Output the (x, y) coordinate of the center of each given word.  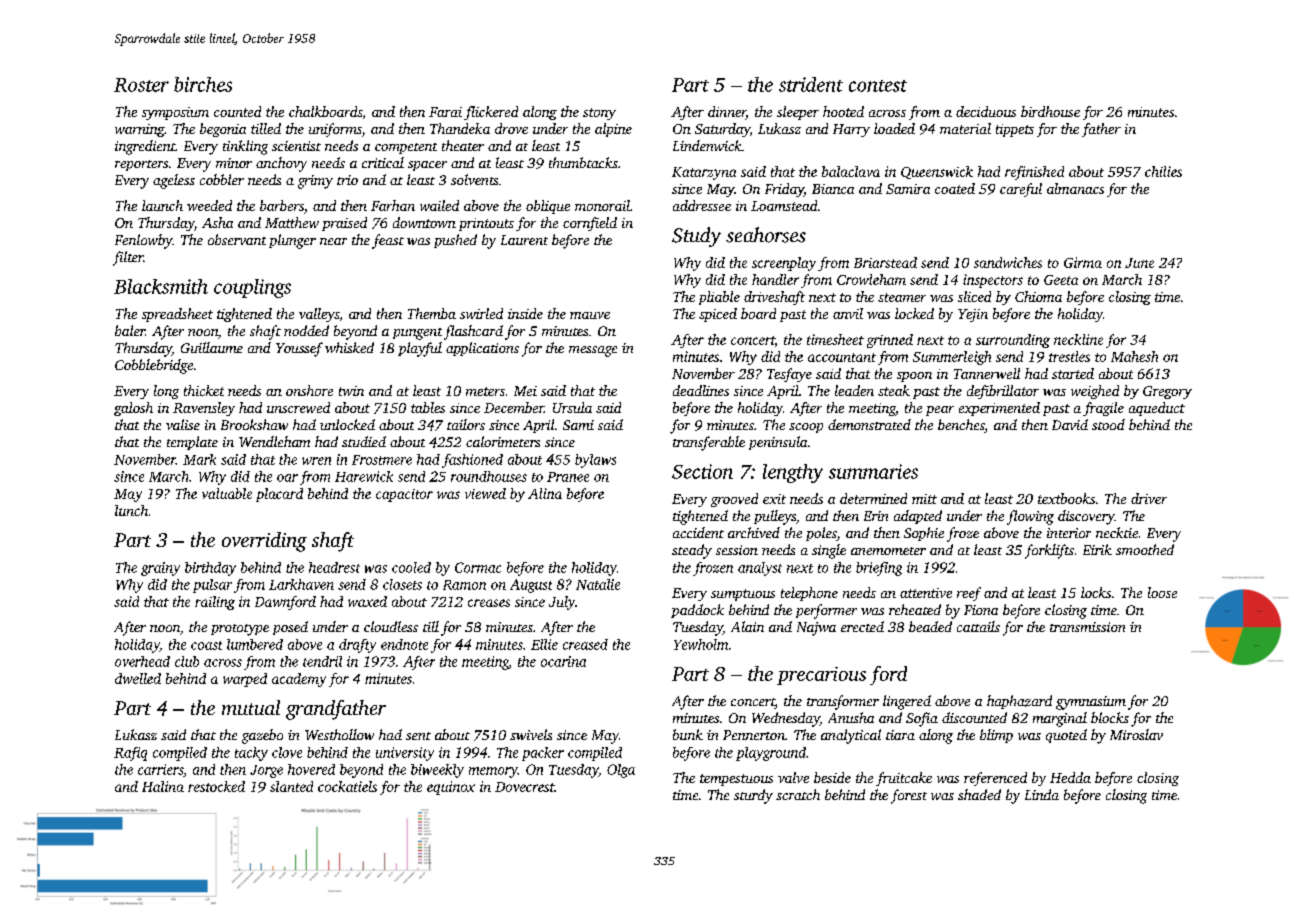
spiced (718, 315)
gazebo (262, 736)
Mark (199, 459)
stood (1108, 424)
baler (130, 330)
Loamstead (784, 205)
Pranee (568, 477)
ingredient (145, 147)
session (737, 550)
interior (1069, 533)
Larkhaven (301, 584)
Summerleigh (952, 358)
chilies (1163, 171)
